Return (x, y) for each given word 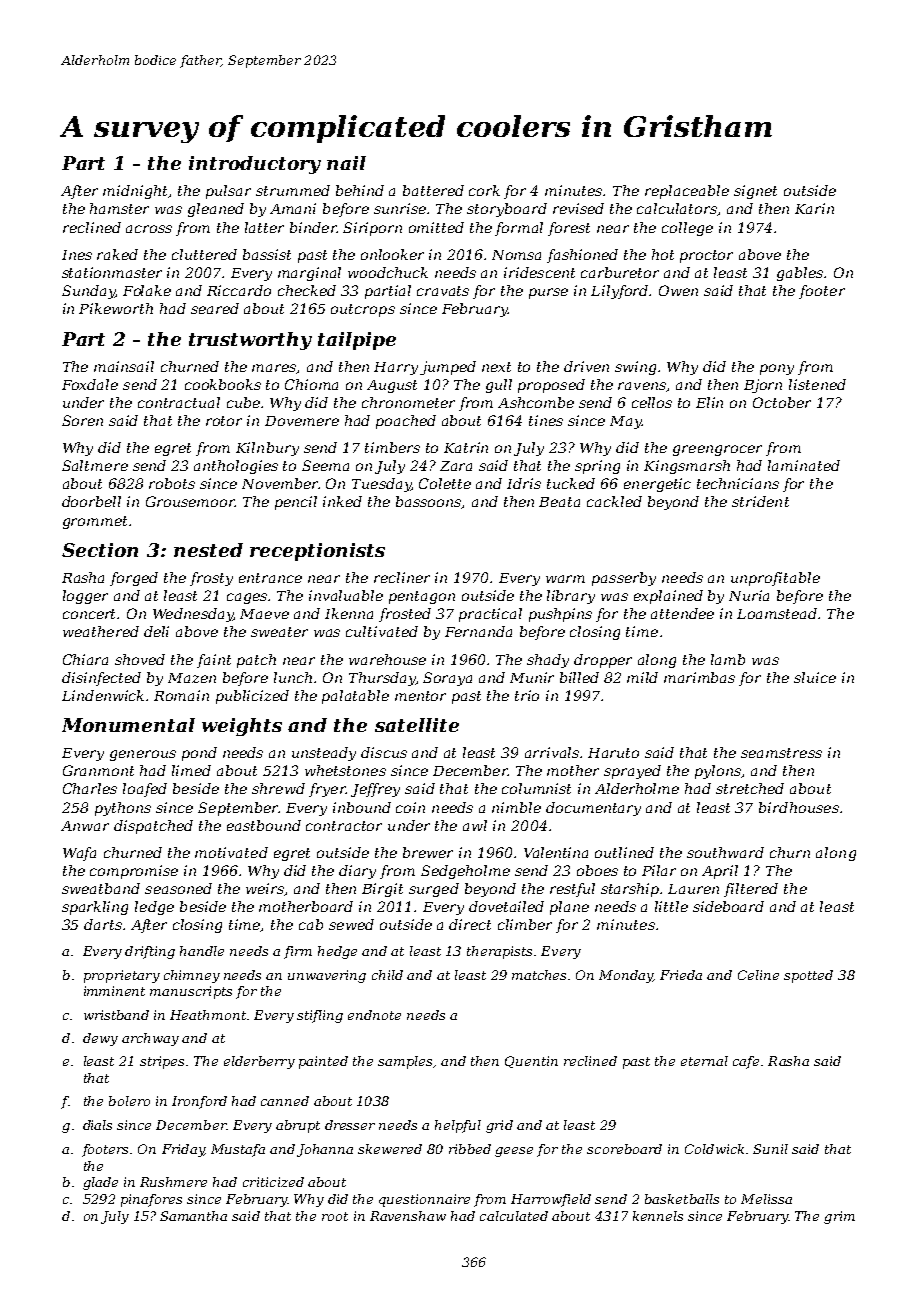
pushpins (560, 615)
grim (839, 1217)
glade (100, 1183)
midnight (136, 192)
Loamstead (777, 613)
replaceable (687, 192)
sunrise (400, 208)
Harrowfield (551, 1200)
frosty (211, 579)
